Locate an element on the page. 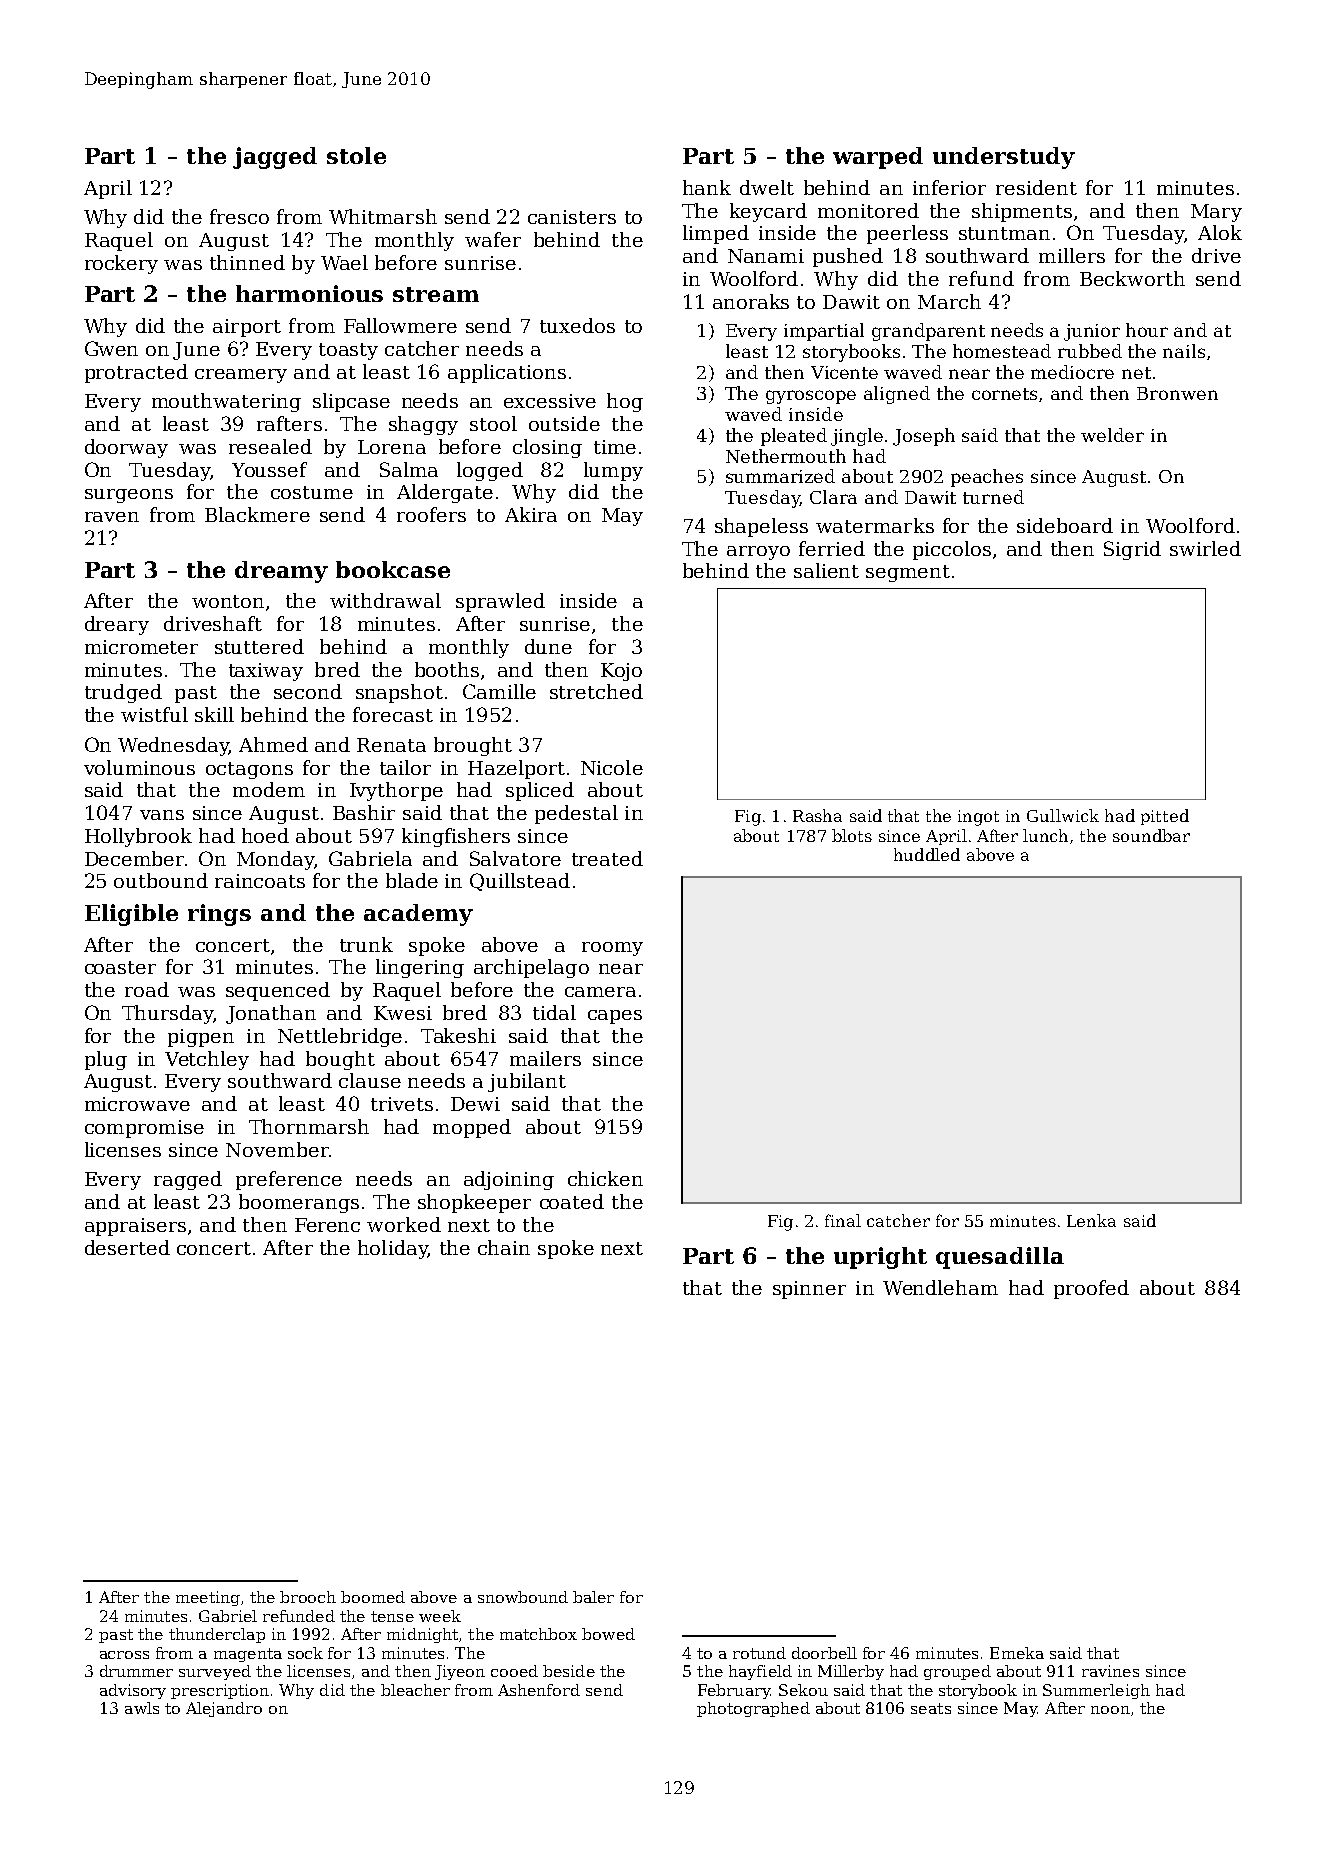 This document has width=1325, height=1874. warped is located at coordinates (878, 158).
